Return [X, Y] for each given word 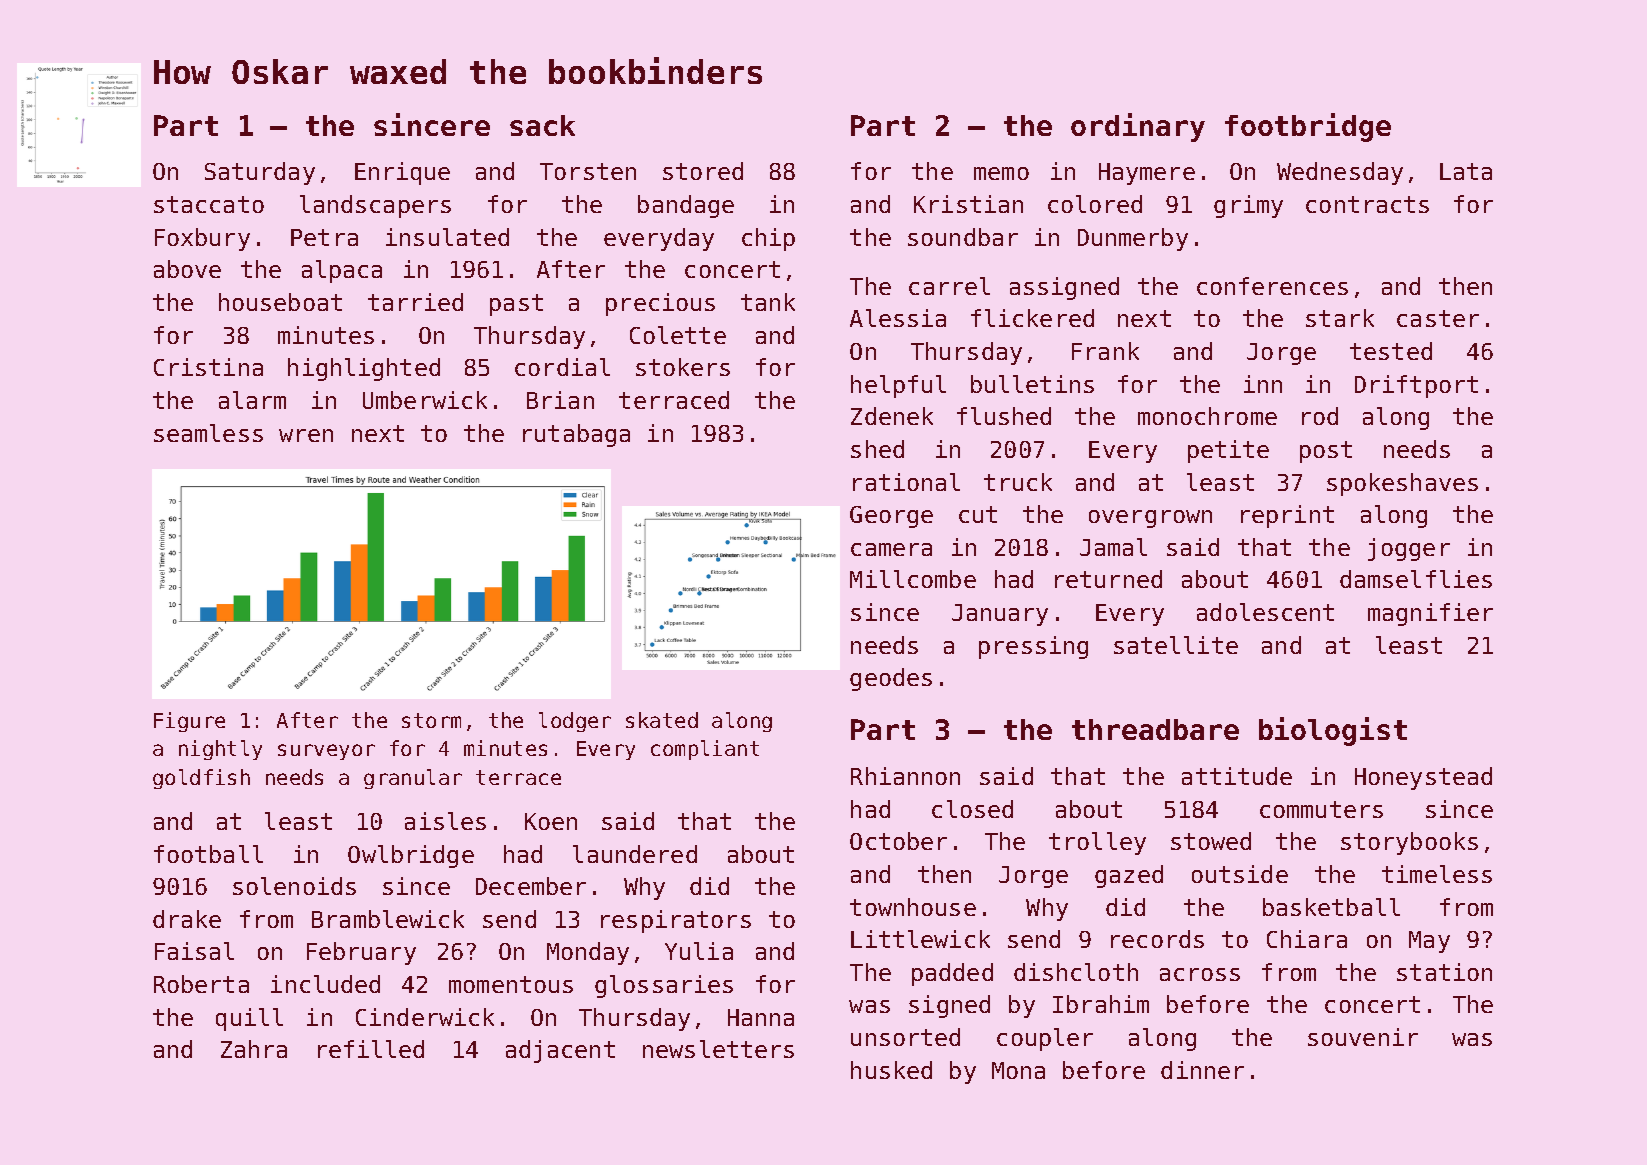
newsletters [718, 1049]
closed [972, 809]
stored [703, 171]
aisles [445, 821]
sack [542, 125]
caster [1438, 318]
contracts [1367, 204]
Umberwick [425, 400]
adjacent [560, 1051]
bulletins [1032, 384]
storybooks [1409, 843]
